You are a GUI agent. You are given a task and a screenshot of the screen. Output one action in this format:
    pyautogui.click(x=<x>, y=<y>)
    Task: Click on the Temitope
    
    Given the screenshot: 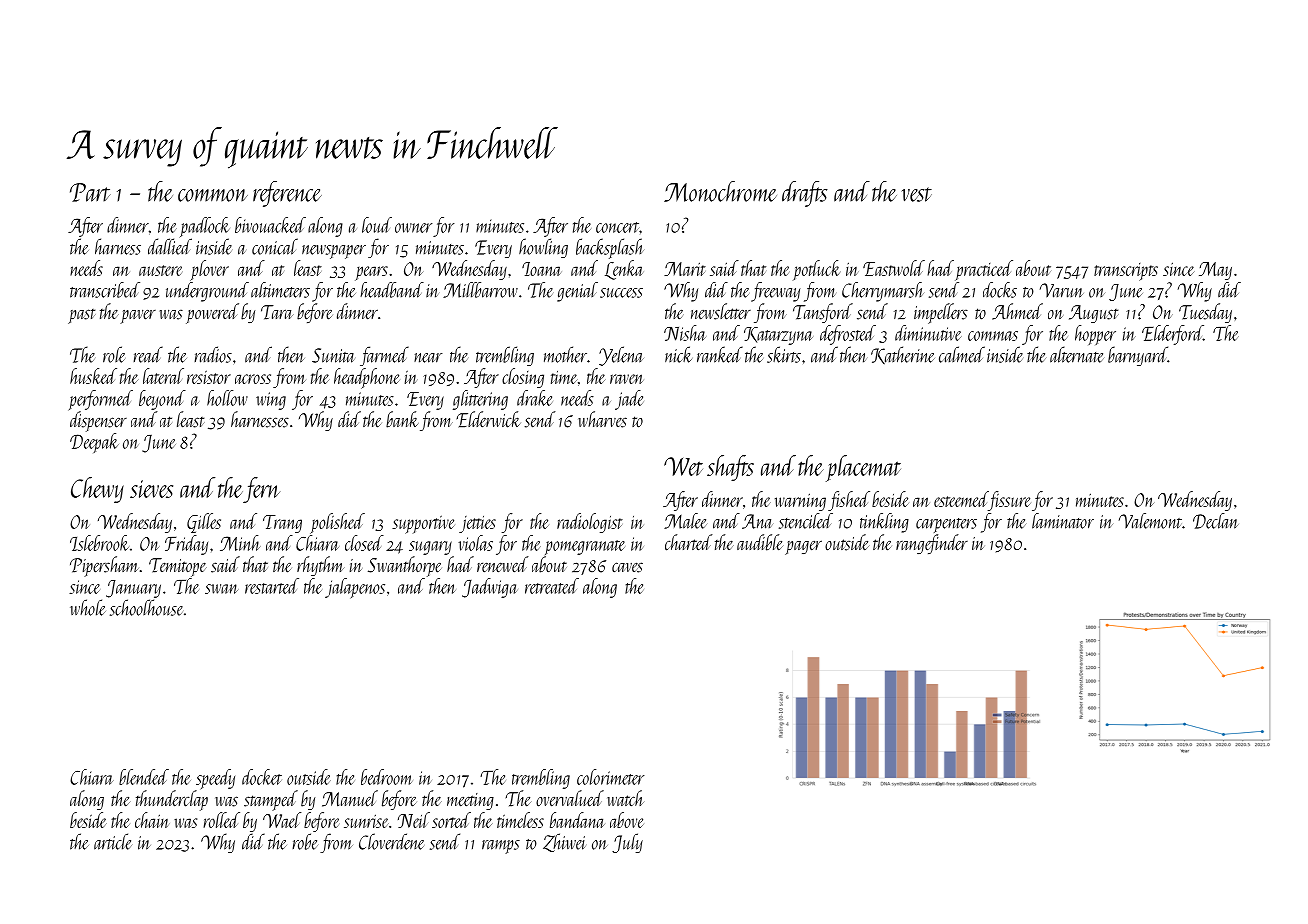 What is the action you would take?
    pyautogui.click(x=178, y=567)
